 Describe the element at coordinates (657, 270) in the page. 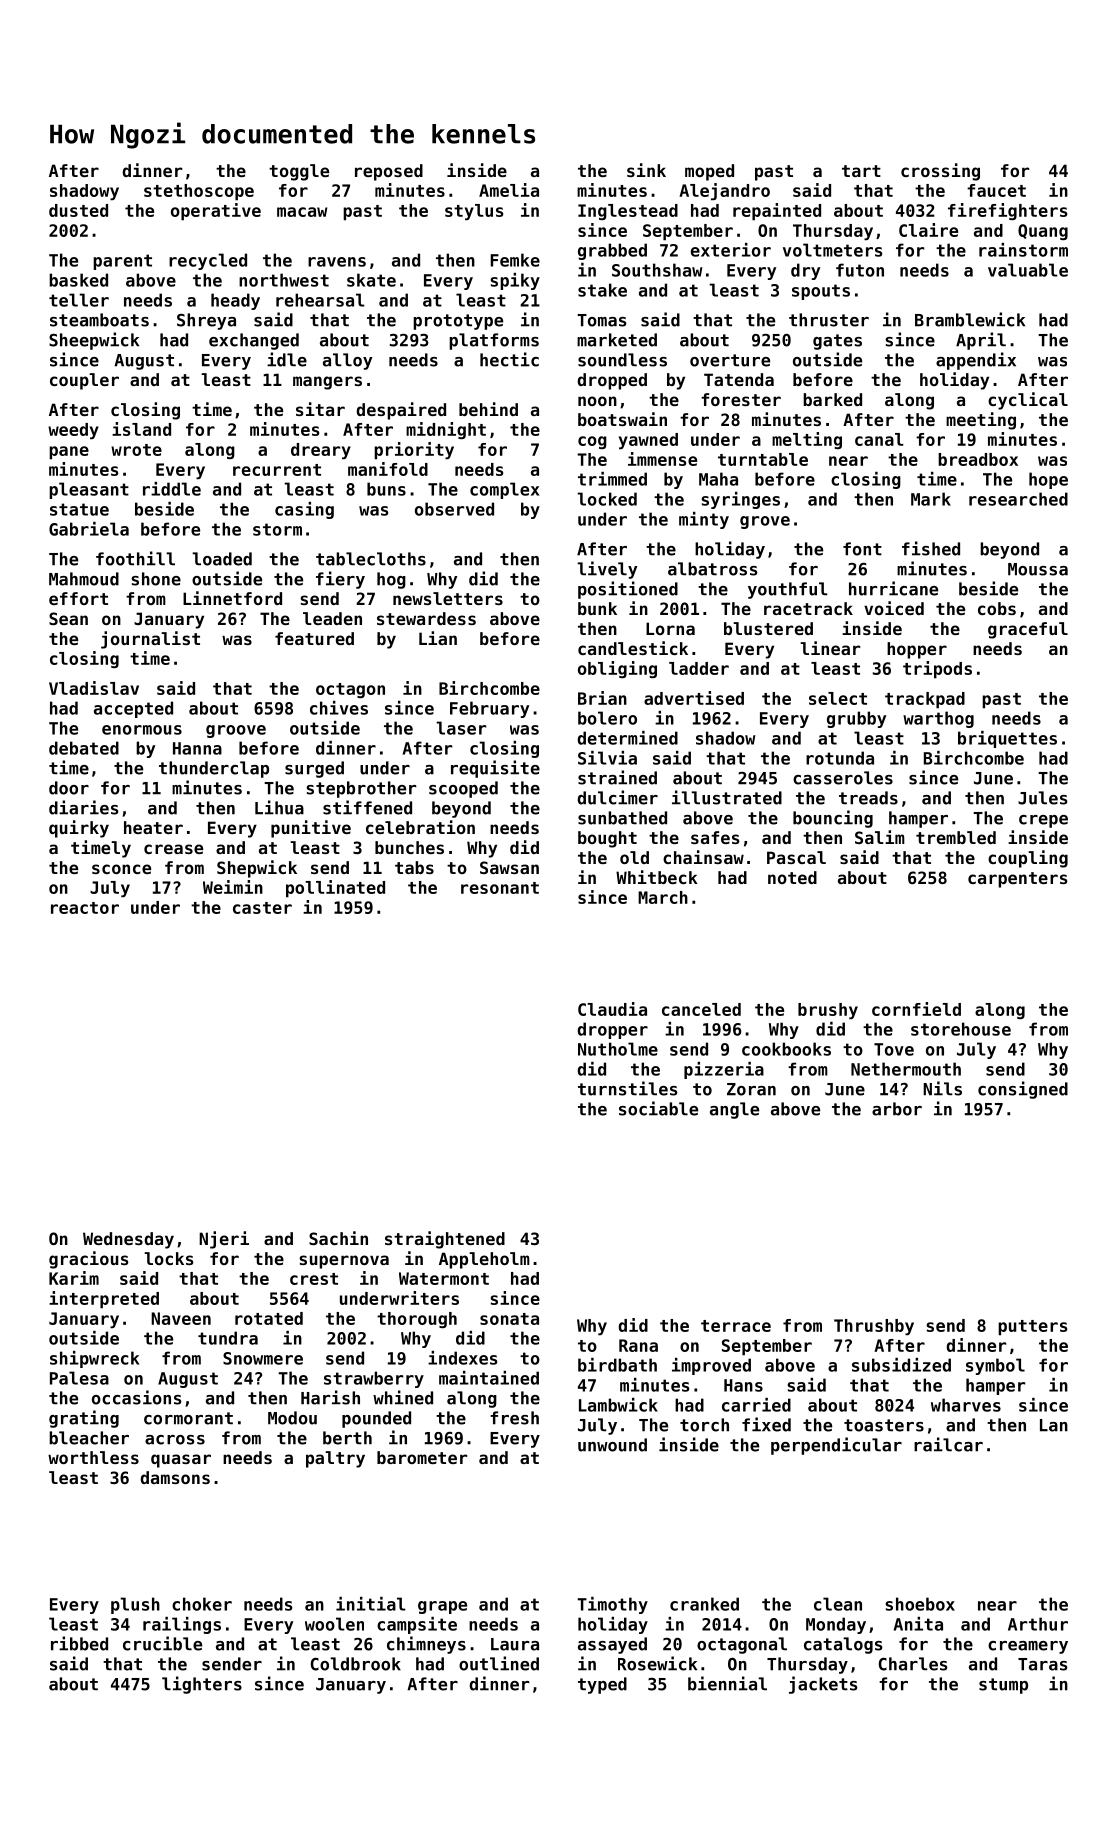

I see `Southshaw` at that location.
